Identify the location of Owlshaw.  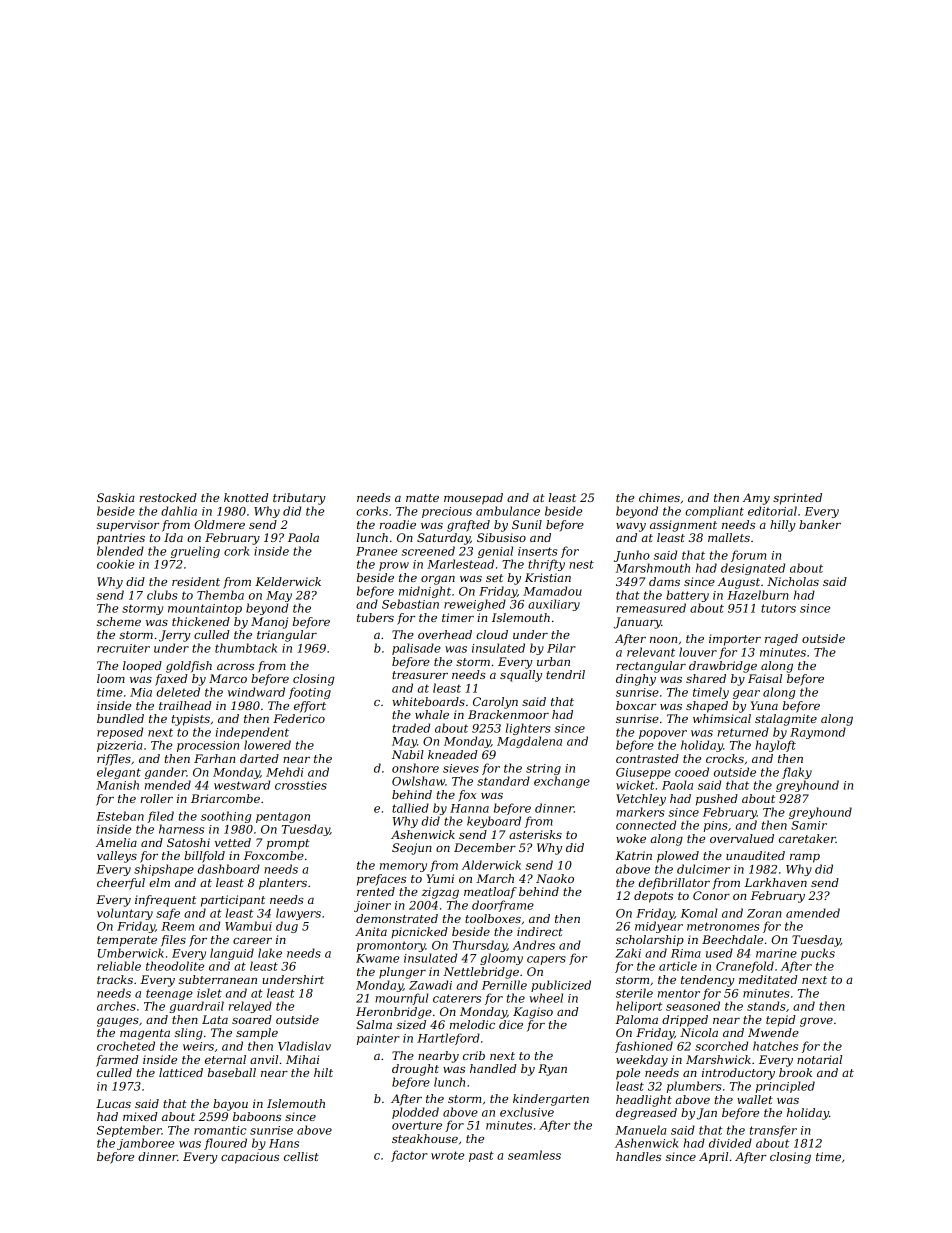
(418, 781).
